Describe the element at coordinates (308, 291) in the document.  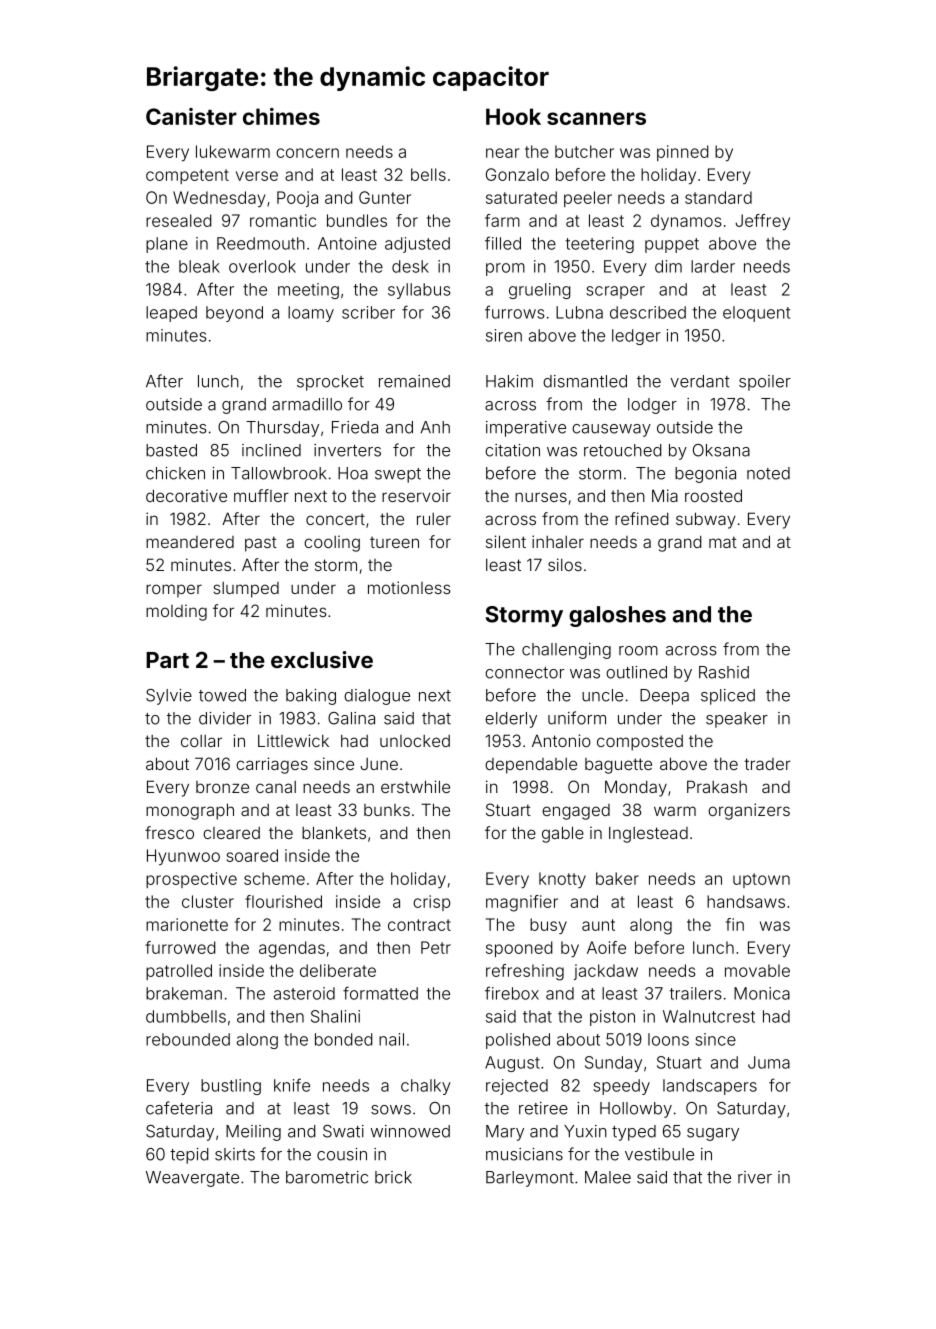
I see `meeting` at that location.
